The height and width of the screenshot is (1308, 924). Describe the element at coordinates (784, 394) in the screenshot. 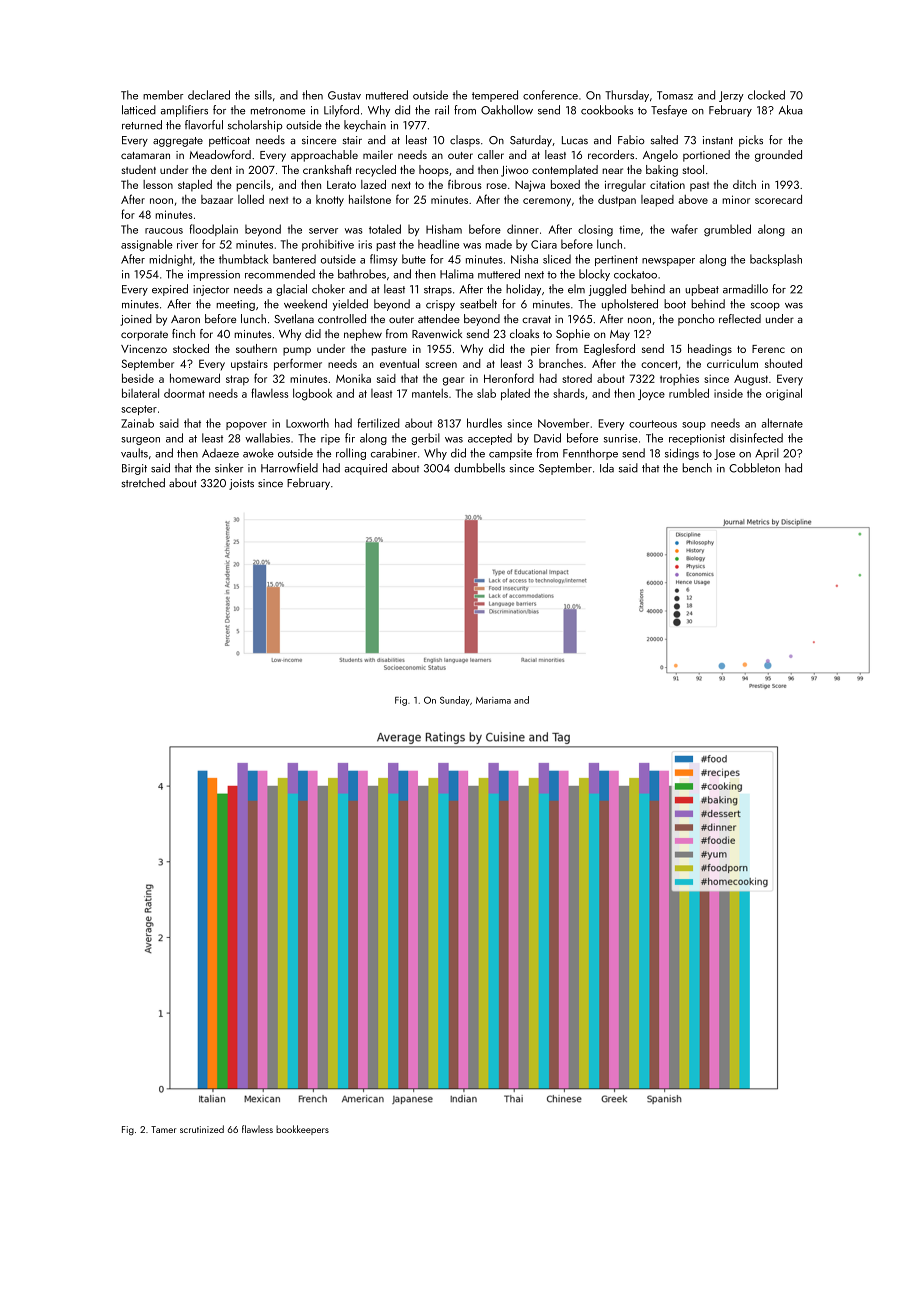

I see `original` at that location.
